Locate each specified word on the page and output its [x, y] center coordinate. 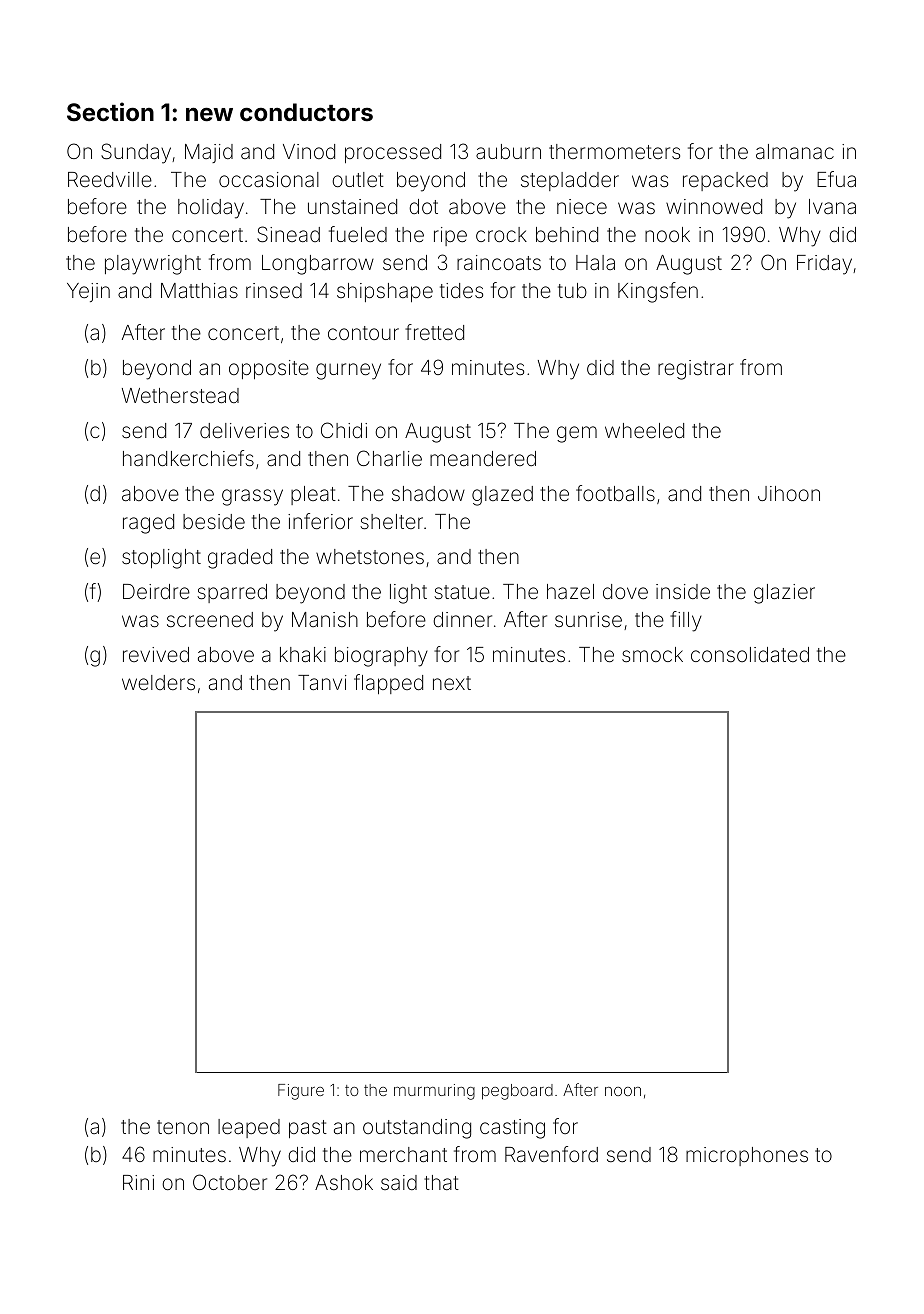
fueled [358, 234]
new [209, 114]
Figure [301, 1092]
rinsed [274, 290]
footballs [615, 493]
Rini [138, 1182]
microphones [747, 1156]
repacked [725, 181]
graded [240, 559]
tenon [183, 1127]
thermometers [614, 151]
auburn [508, 151]
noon [623, 1091]
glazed [502, 496]
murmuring [434, 1092]
